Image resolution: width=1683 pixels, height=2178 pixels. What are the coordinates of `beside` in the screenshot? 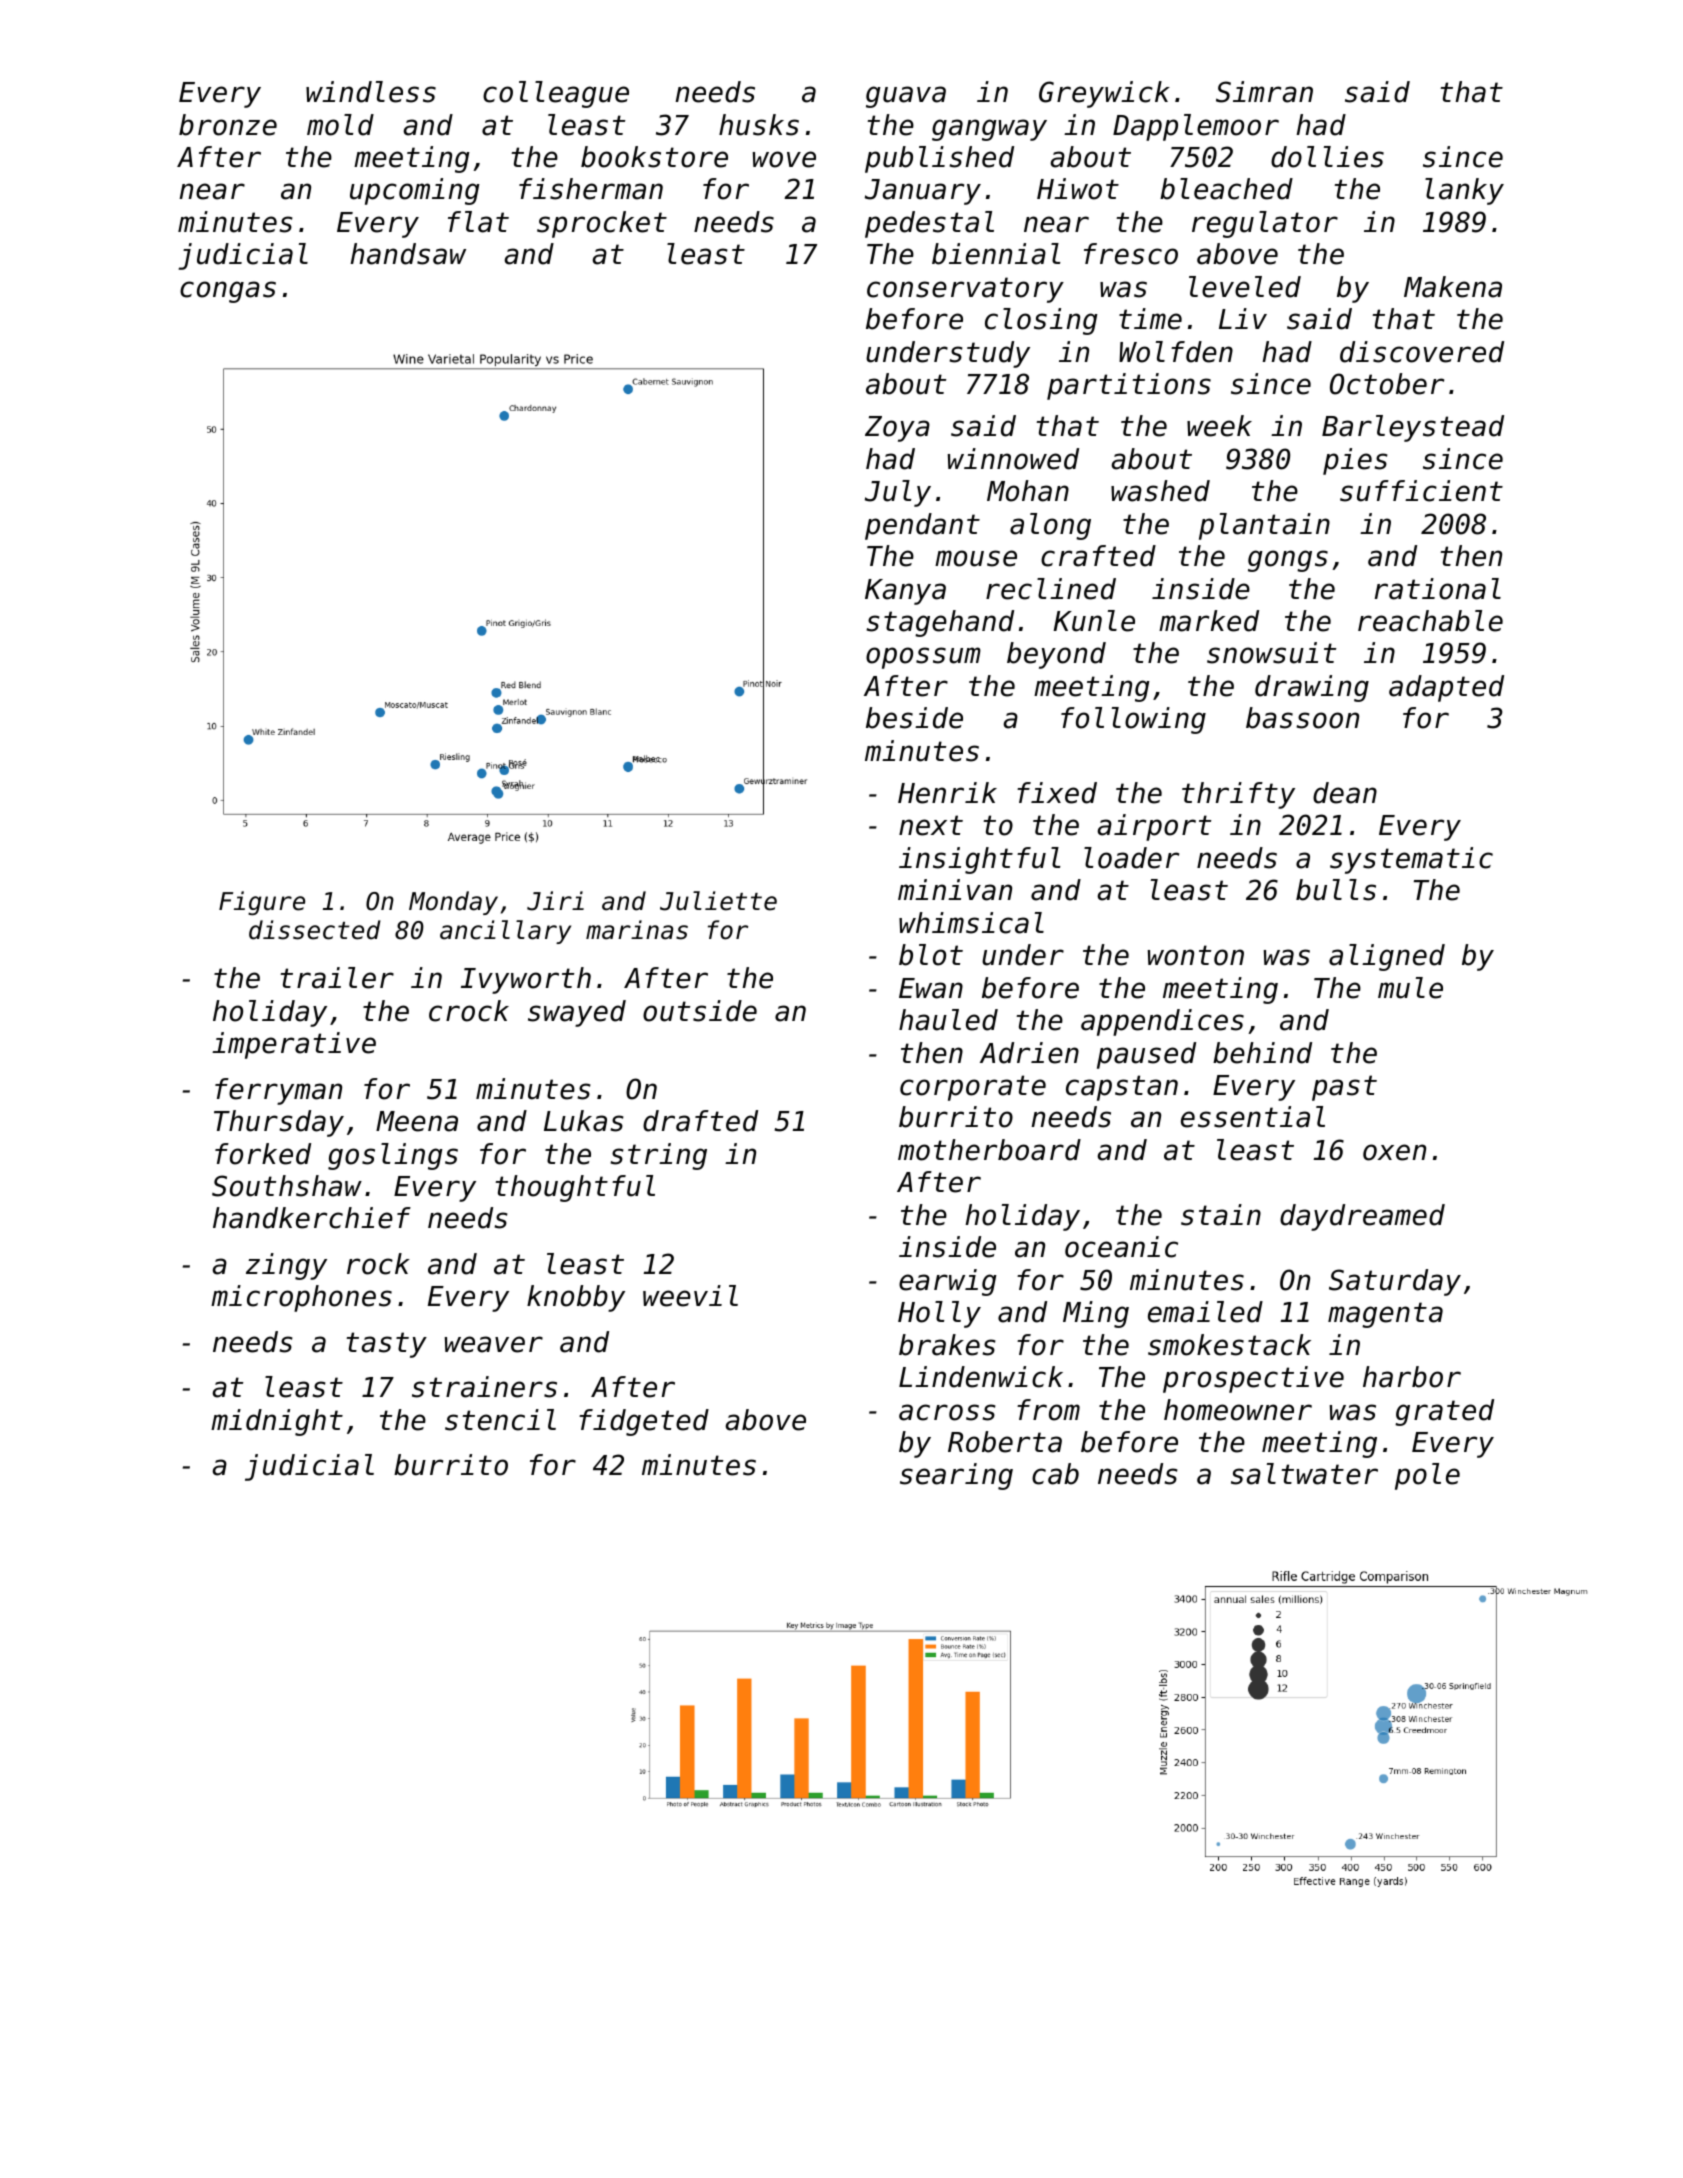 It's located at (914, 718).
